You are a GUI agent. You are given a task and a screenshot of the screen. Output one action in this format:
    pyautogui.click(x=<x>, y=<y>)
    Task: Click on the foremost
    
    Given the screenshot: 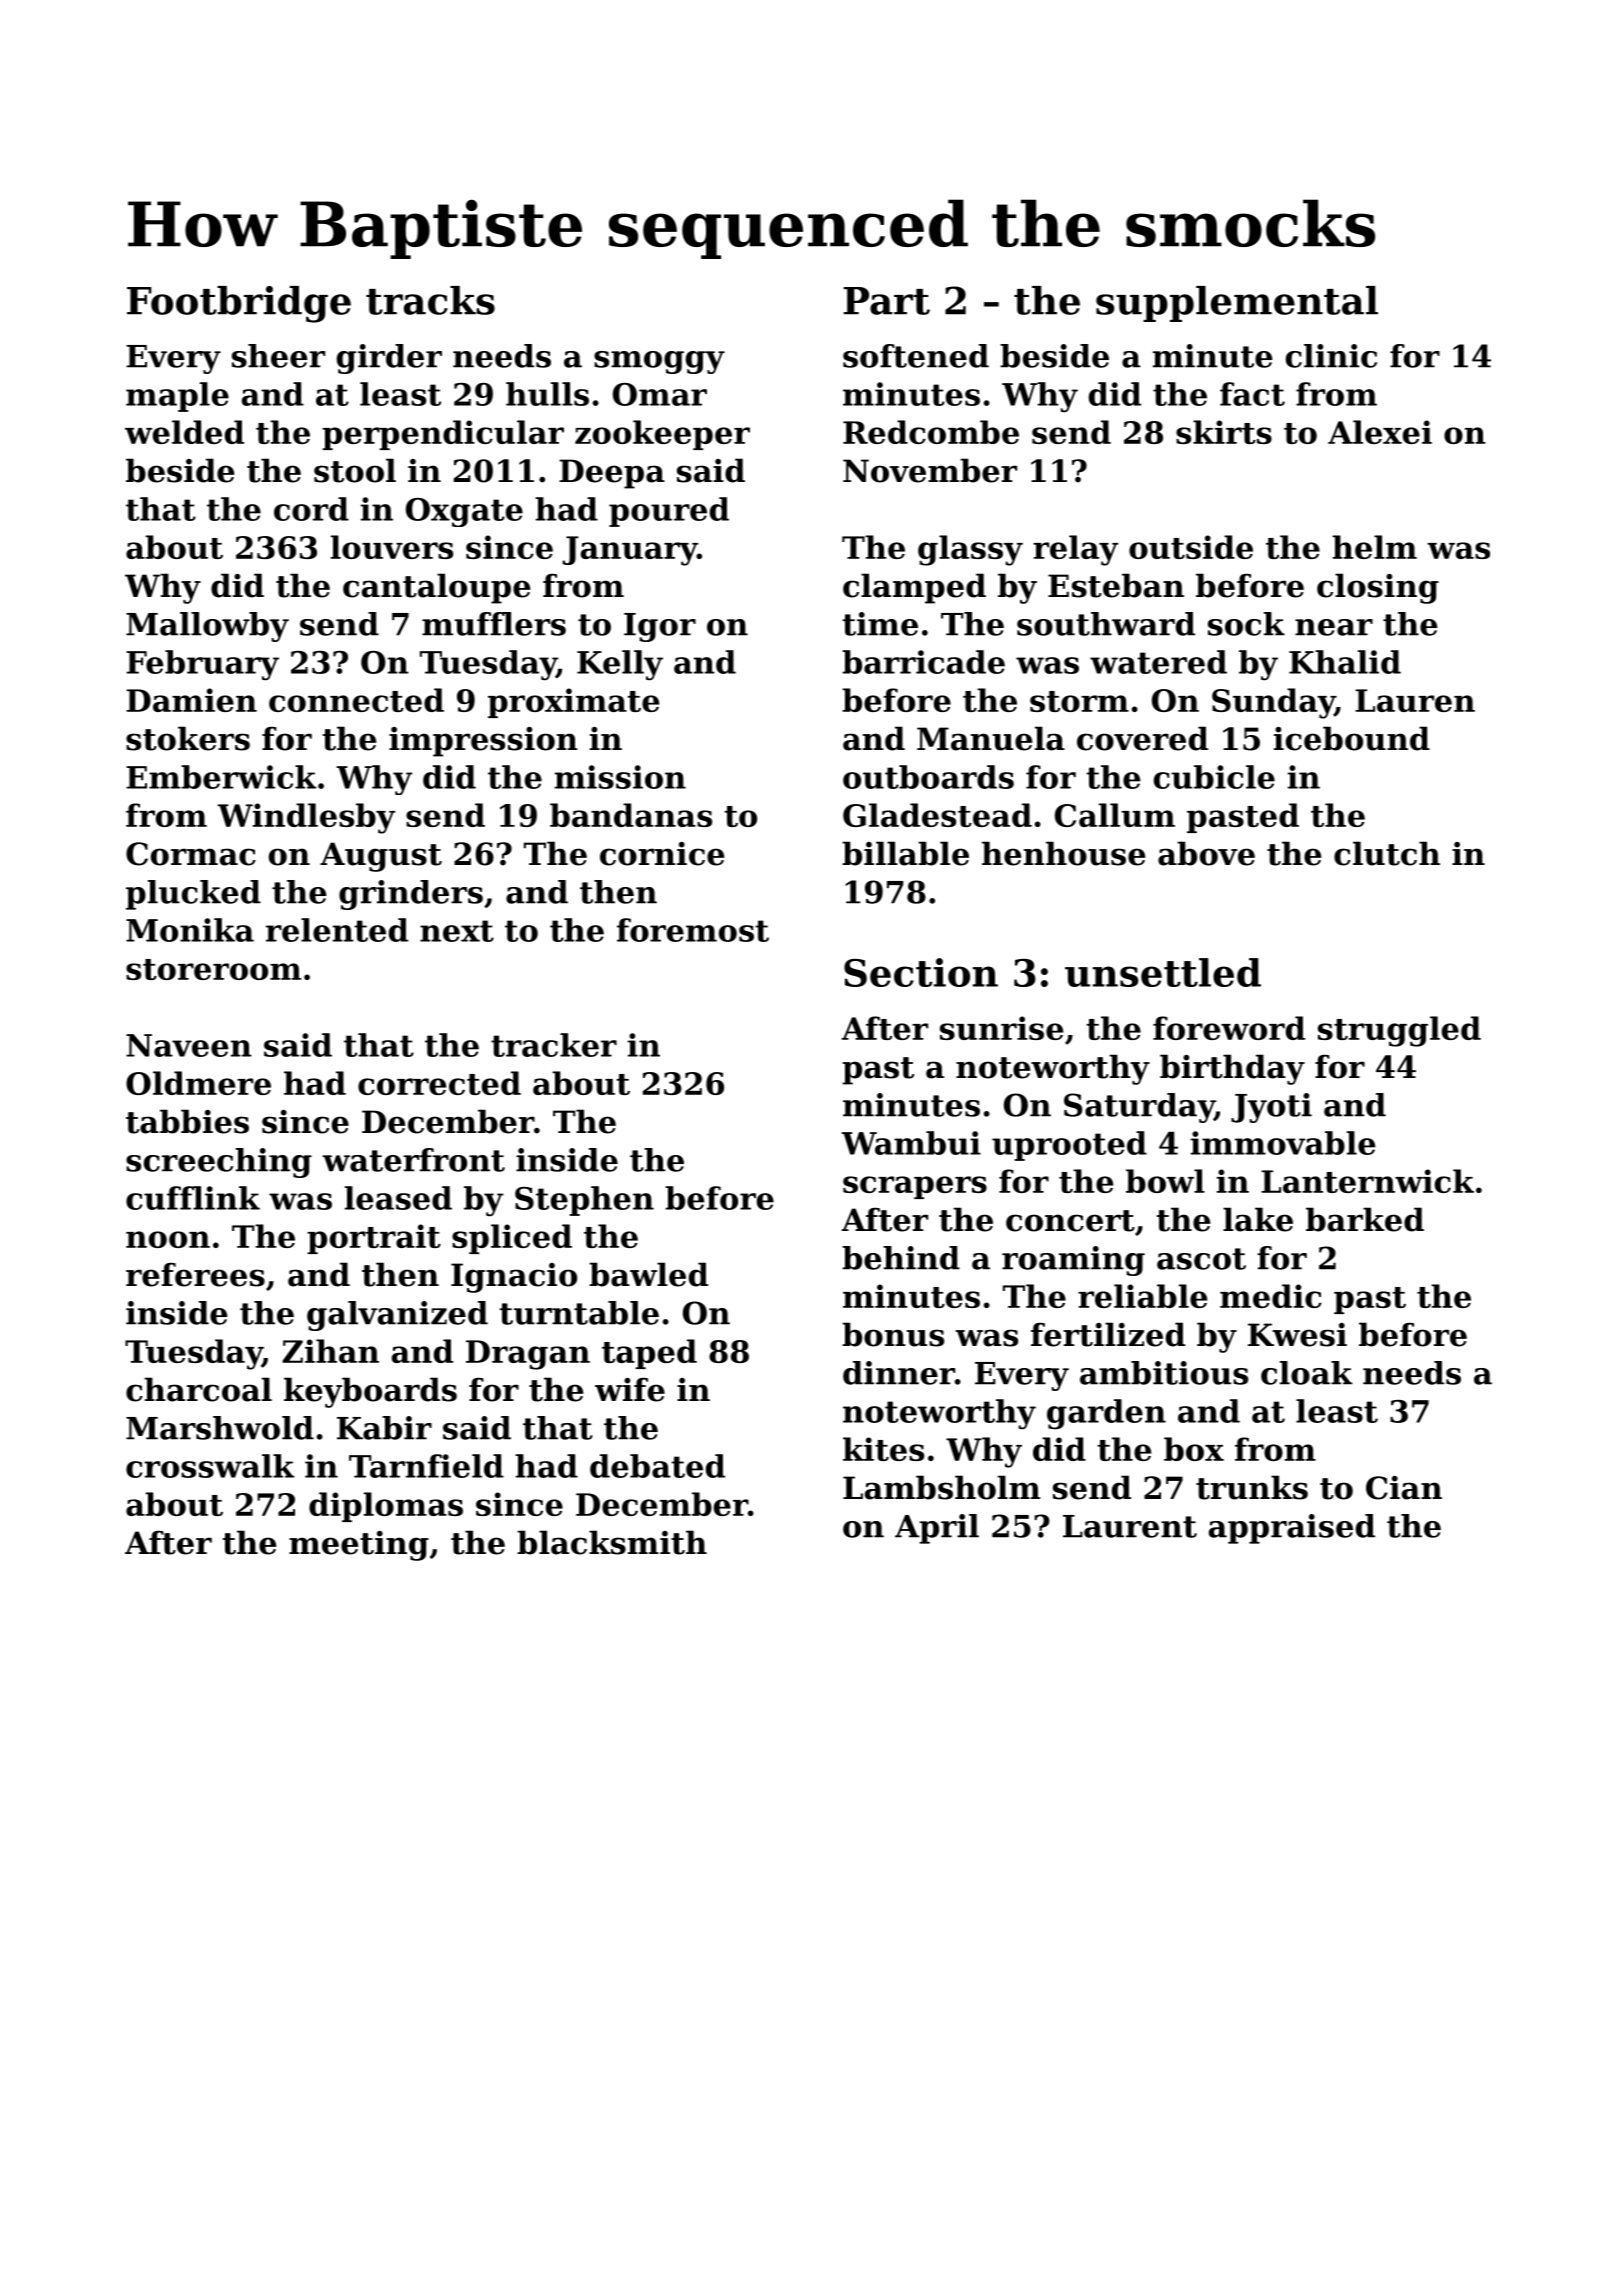 What is the action you would take?
    pyautogui.click(x=693, y=930)
